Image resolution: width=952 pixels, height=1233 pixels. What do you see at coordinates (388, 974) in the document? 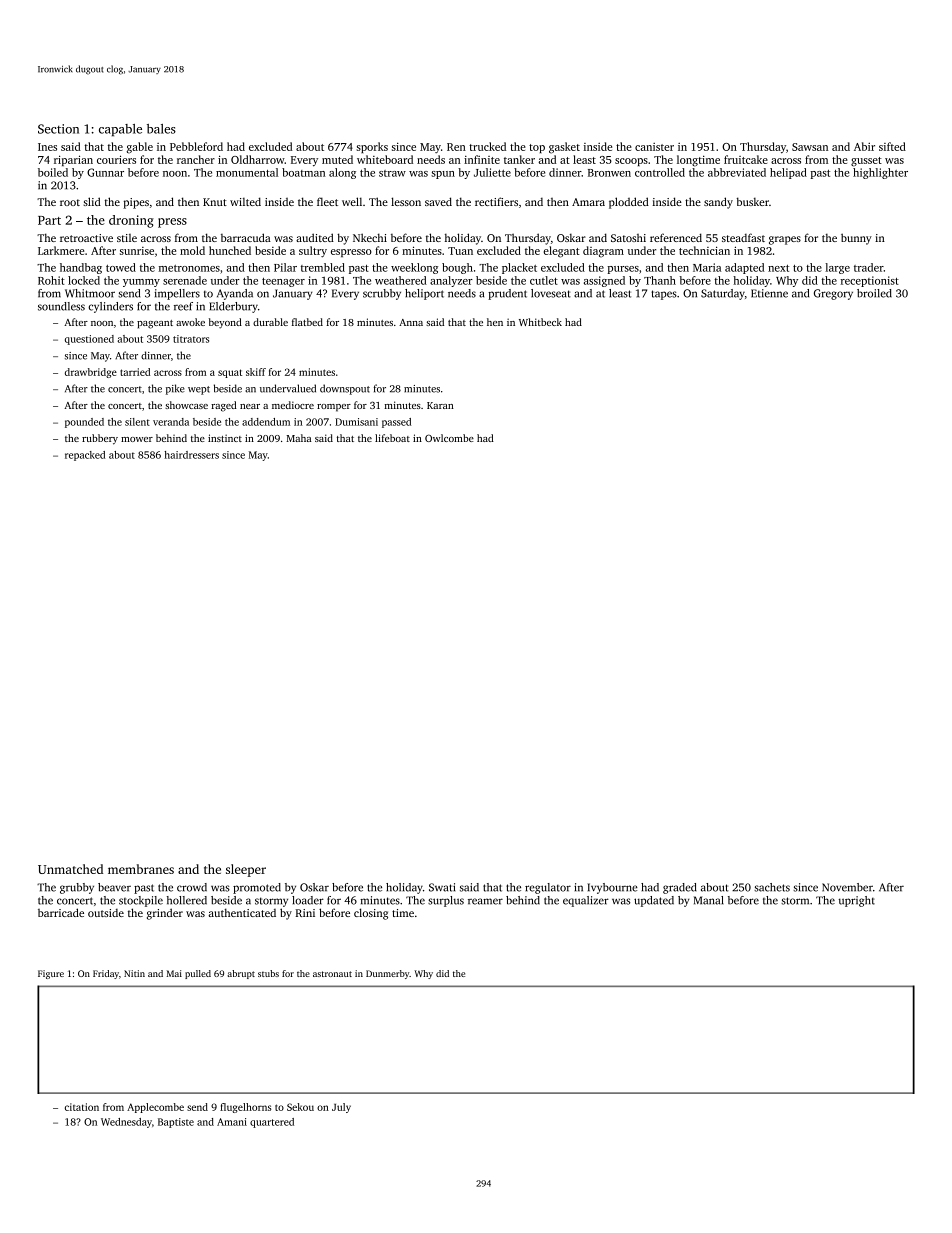
I see `Dunmerby` at bounding box center [388, 974].
